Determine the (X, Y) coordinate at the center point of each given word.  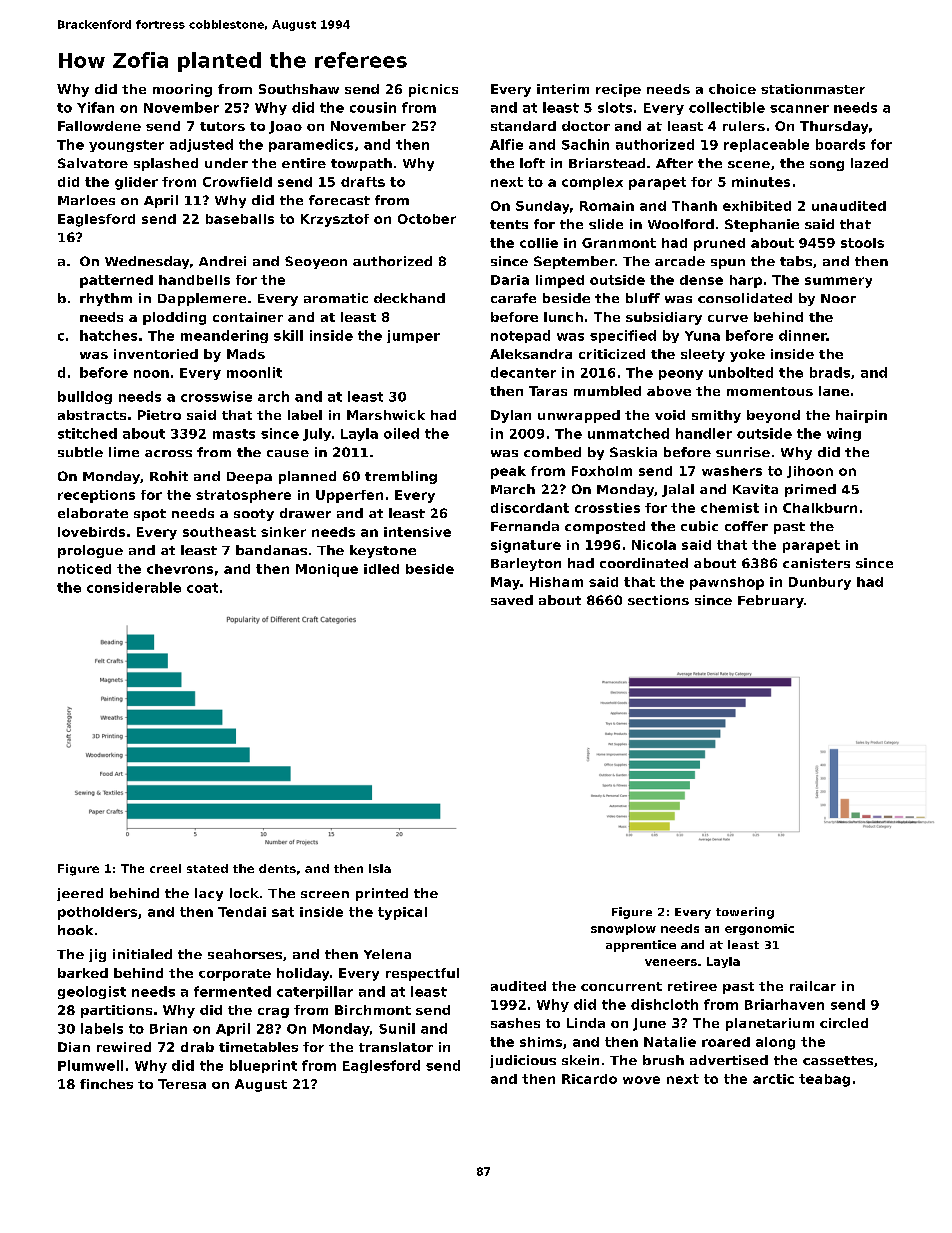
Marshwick (386, 415)
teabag (824, 1080)
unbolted (741, 372)
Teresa (182, 1084)
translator (396, 1047)
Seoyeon (316, 262)
